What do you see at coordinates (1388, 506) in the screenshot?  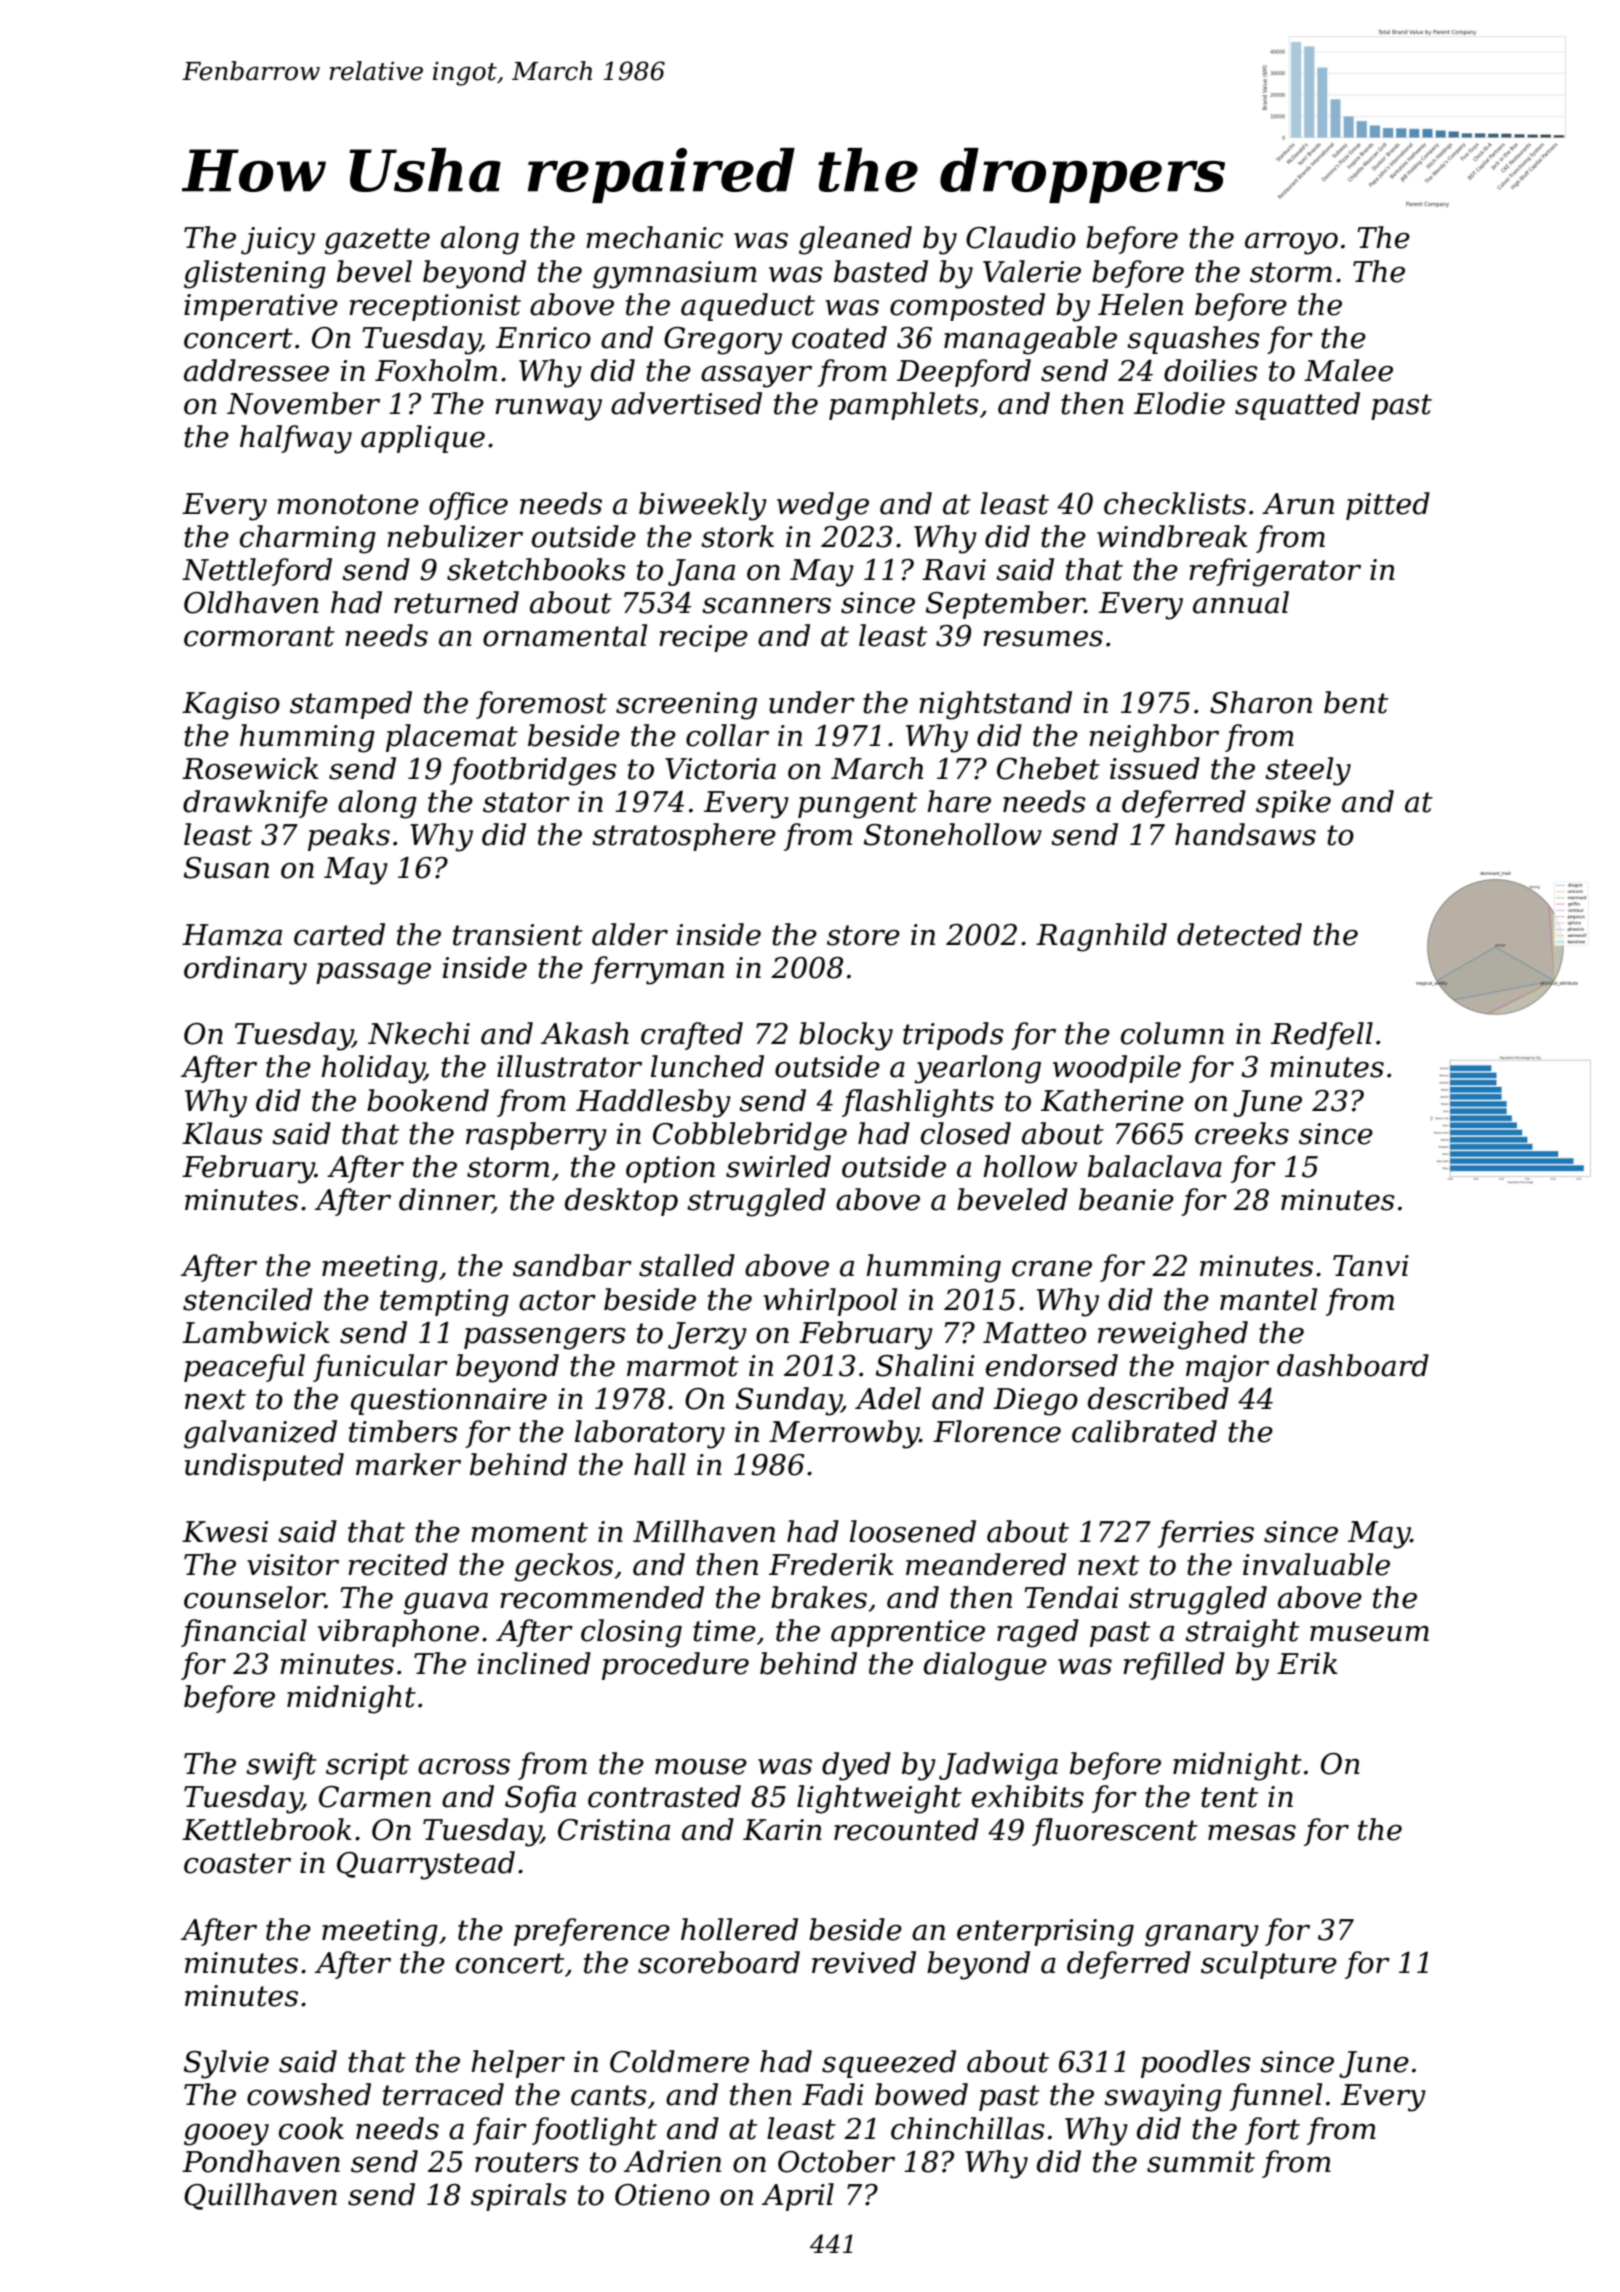 I see `pitted` at bounding box center [1388, 506].
